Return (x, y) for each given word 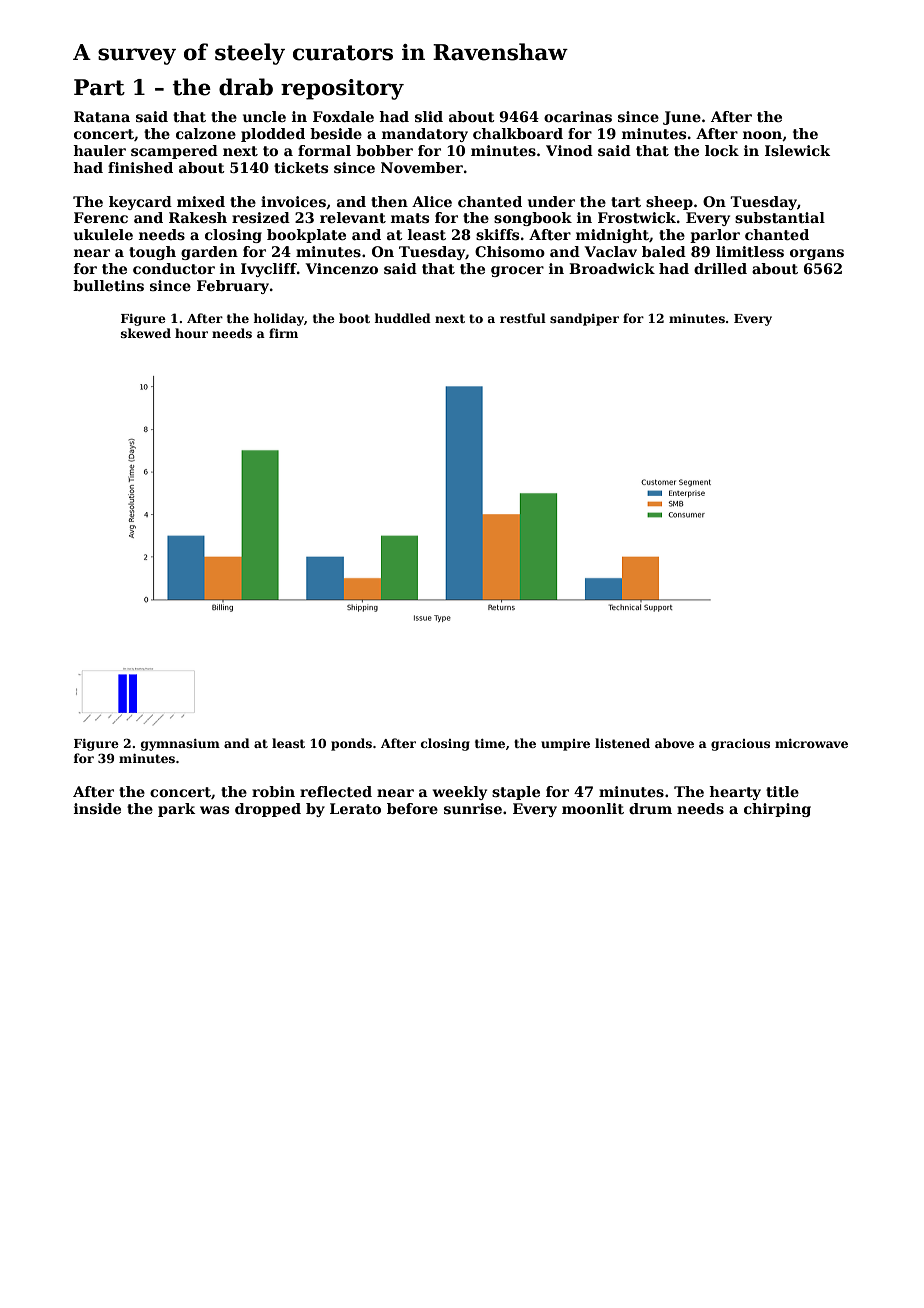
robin (273, 791)
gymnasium (180, 745)
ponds (351, 744)
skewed (146, 333)
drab (246, 87)
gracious (740, 745)
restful (523, 318)
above (674, 743)
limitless (750, 251)
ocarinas (578, 116)
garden (209, 253)
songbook (533, 219)
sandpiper (584, 319)
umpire (565, 745)
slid (429, 116)
